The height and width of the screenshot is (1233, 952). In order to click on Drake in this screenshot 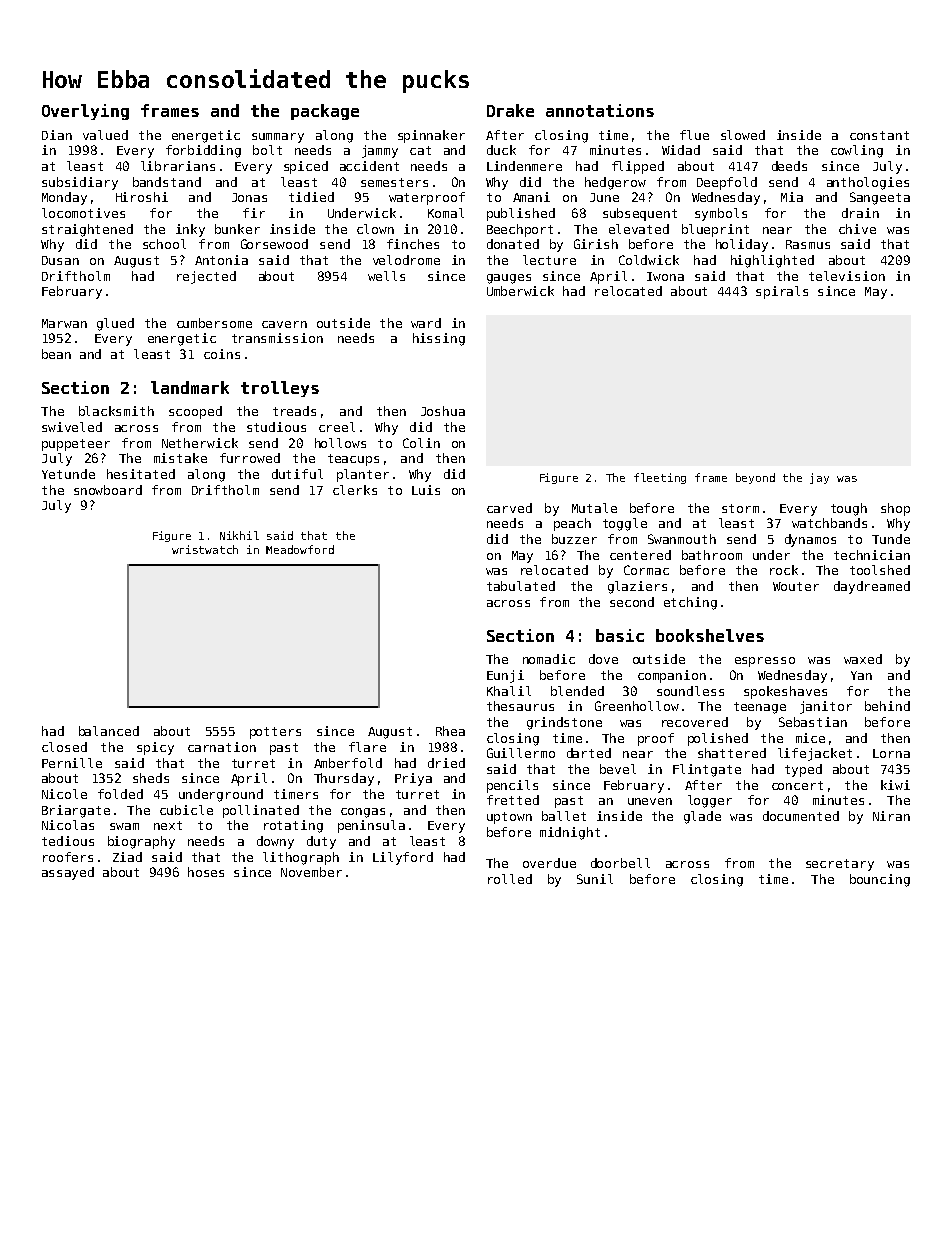, I will do `click(510, 110)`.
